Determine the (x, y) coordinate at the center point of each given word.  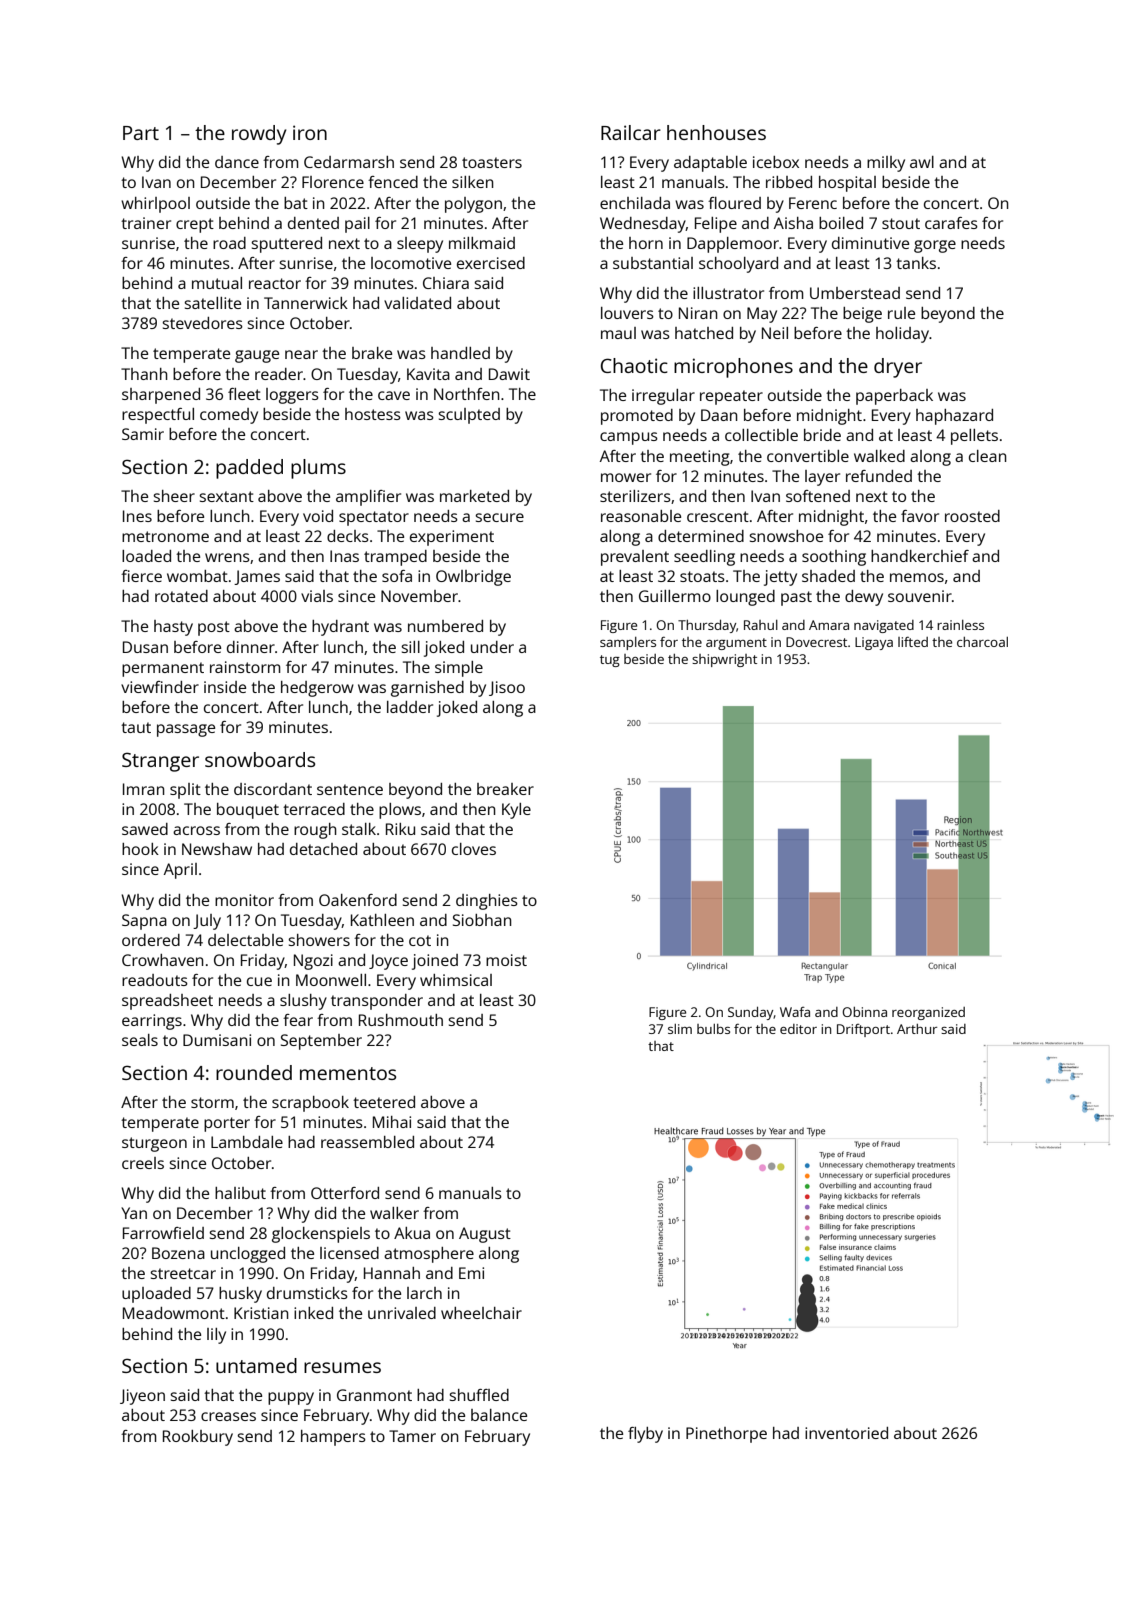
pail (357, 225)
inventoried (846, 1433)
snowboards (260, 759)
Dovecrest (816, 642)
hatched (704, 333)
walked (879, 456)
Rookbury (198, 1438)
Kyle (516, 811)
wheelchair (481, 1313)
